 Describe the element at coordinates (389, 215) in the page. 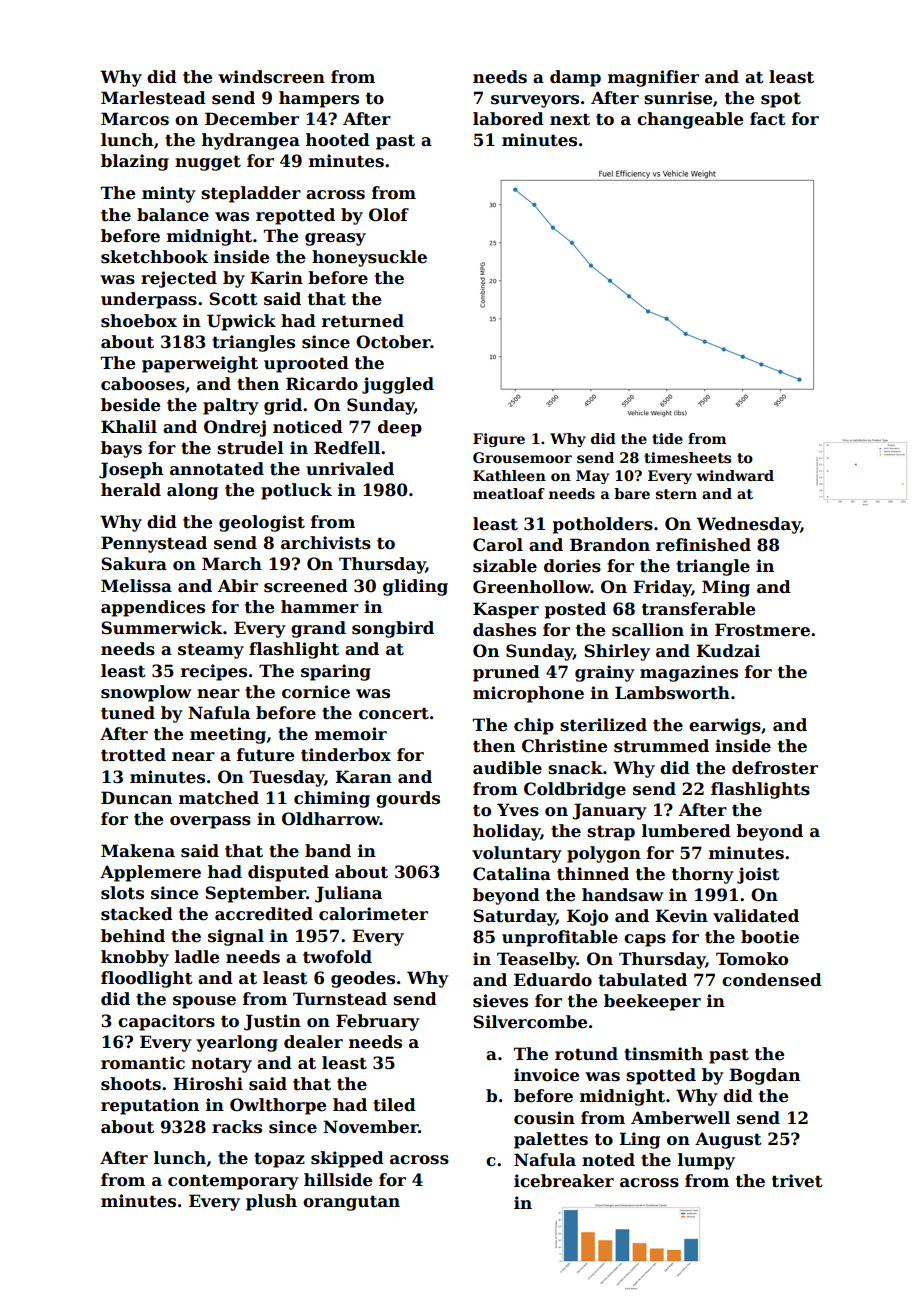

I see `Olof` at that location.
